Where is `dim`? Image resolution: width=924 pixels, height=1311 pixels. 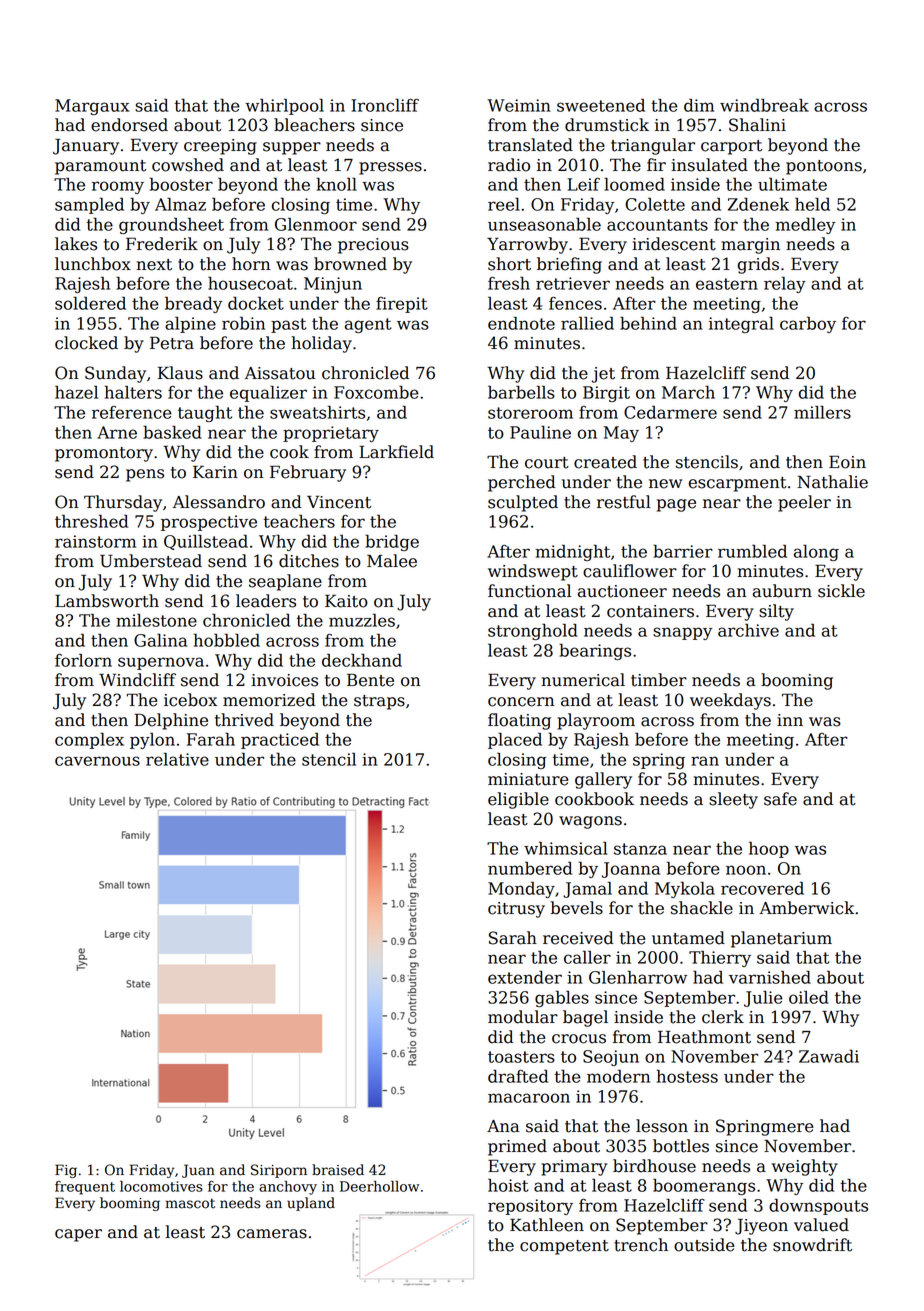 dim is located at coordinates (699, 105).
